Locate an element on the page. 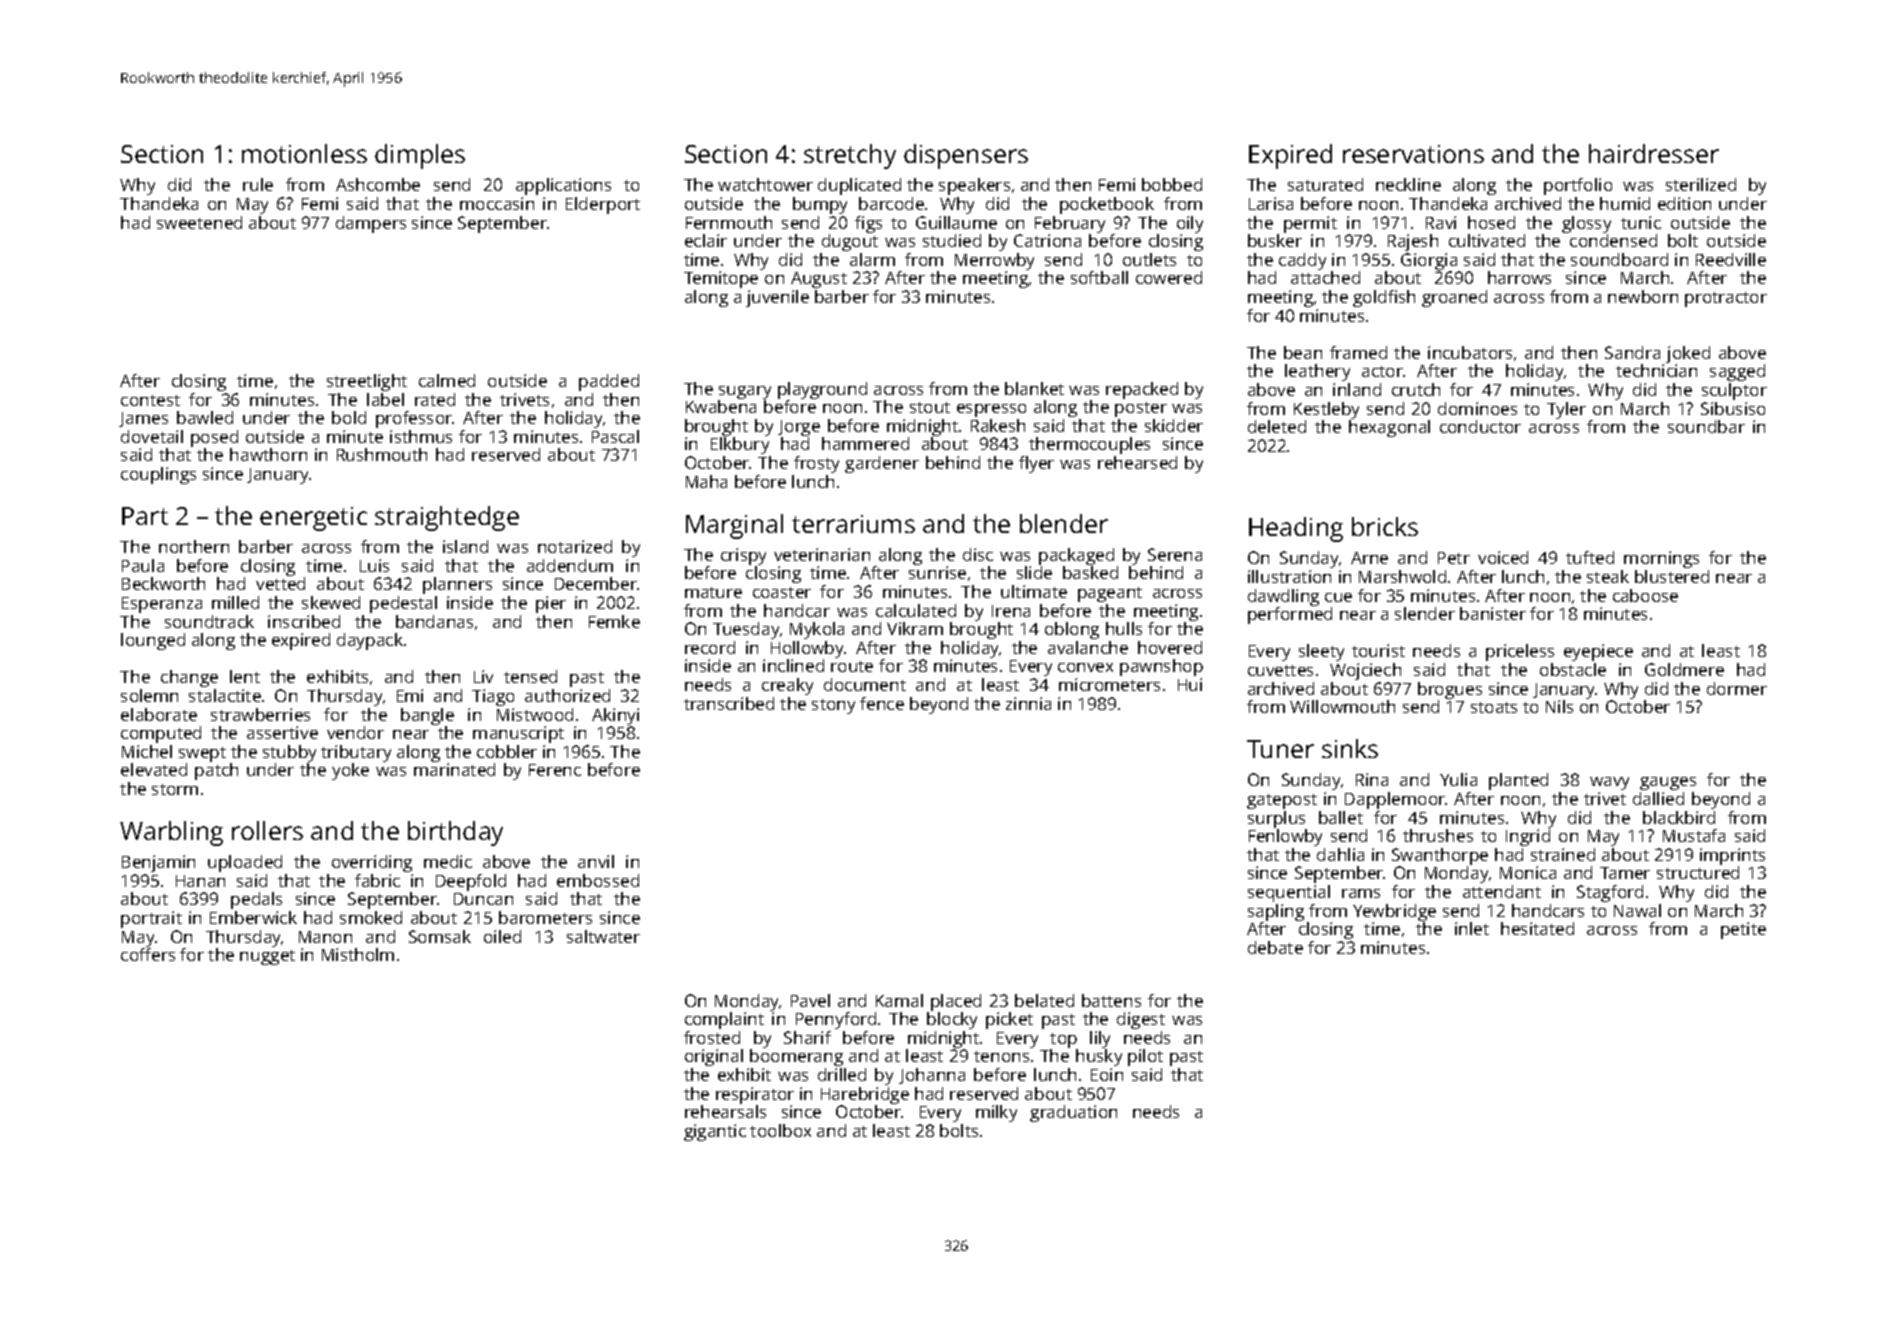 The height and width of the page is (1335, 1888). Akinyi is located at coordinates (615, 716).
